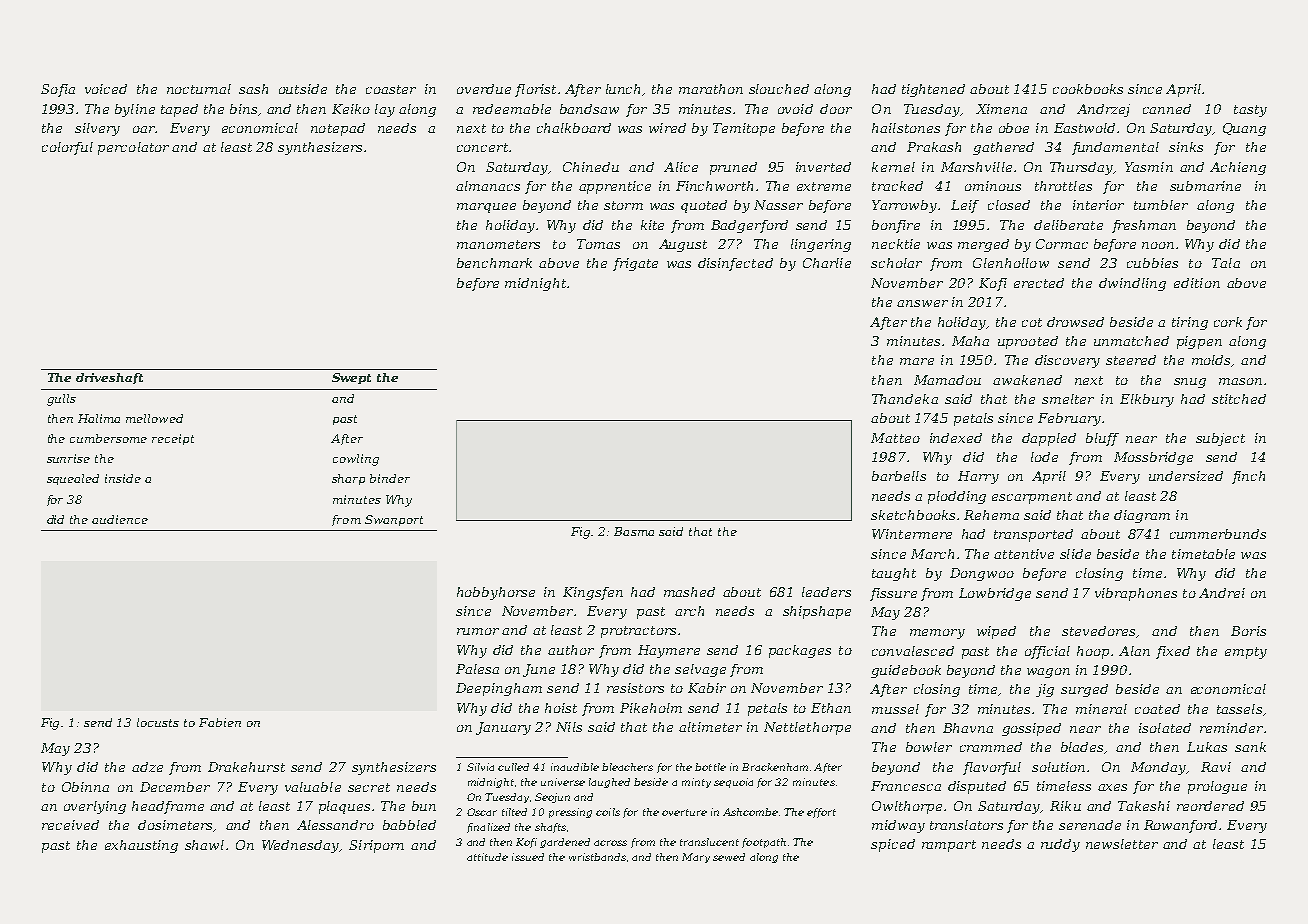 Image resolution: width=1308 pixels, height=924 pixels. Describe the element at coordinates (487, 857) in the image. I see `attitude` at that location.
